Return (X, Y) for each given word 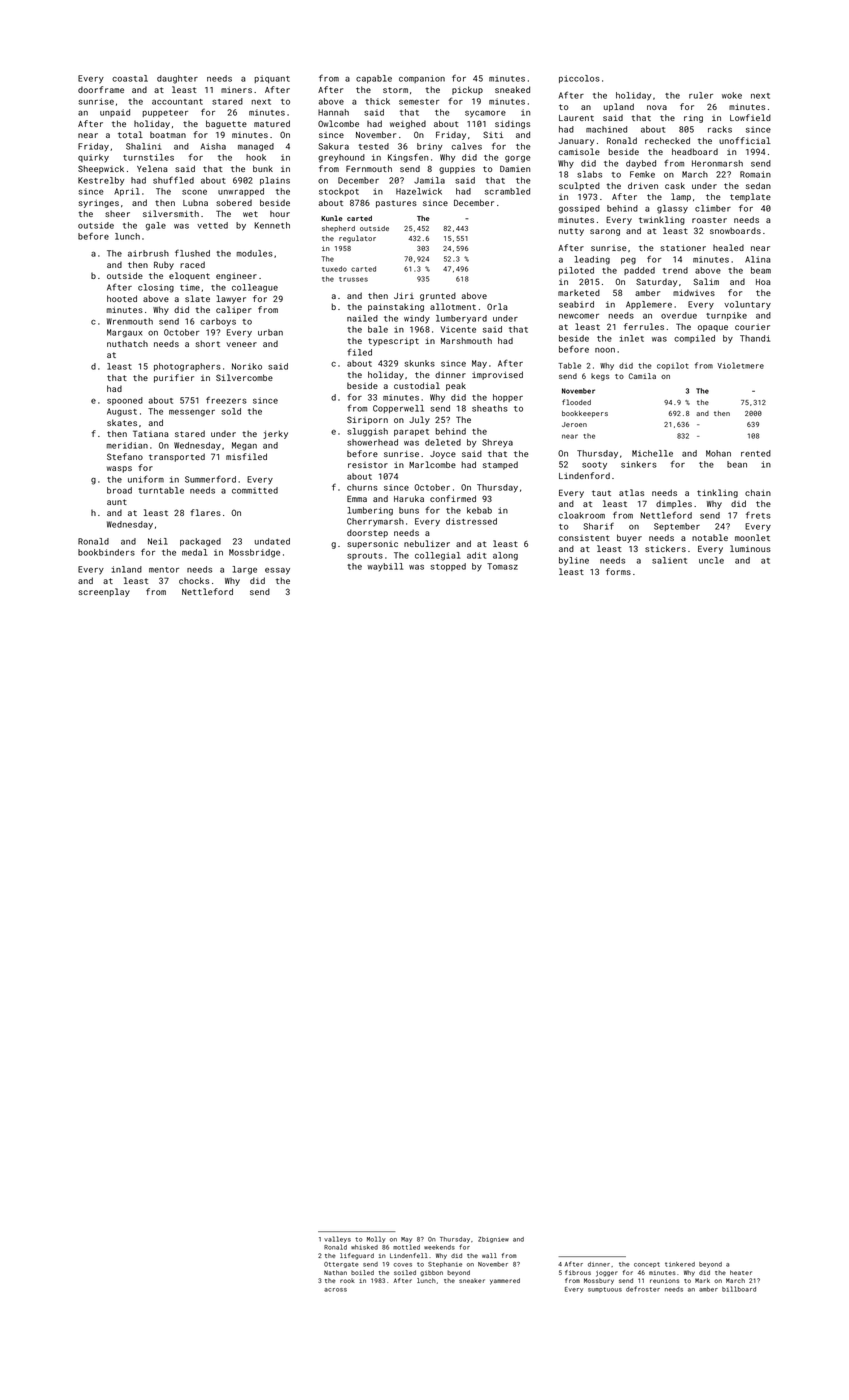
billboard (739, 1289)
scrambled (507, 191)
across (335, 1290)
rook (347, 1280)
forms (618, 571)
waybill (385, 567)
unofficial (745, 140)
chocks (194, 580)
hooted (122, 298)
